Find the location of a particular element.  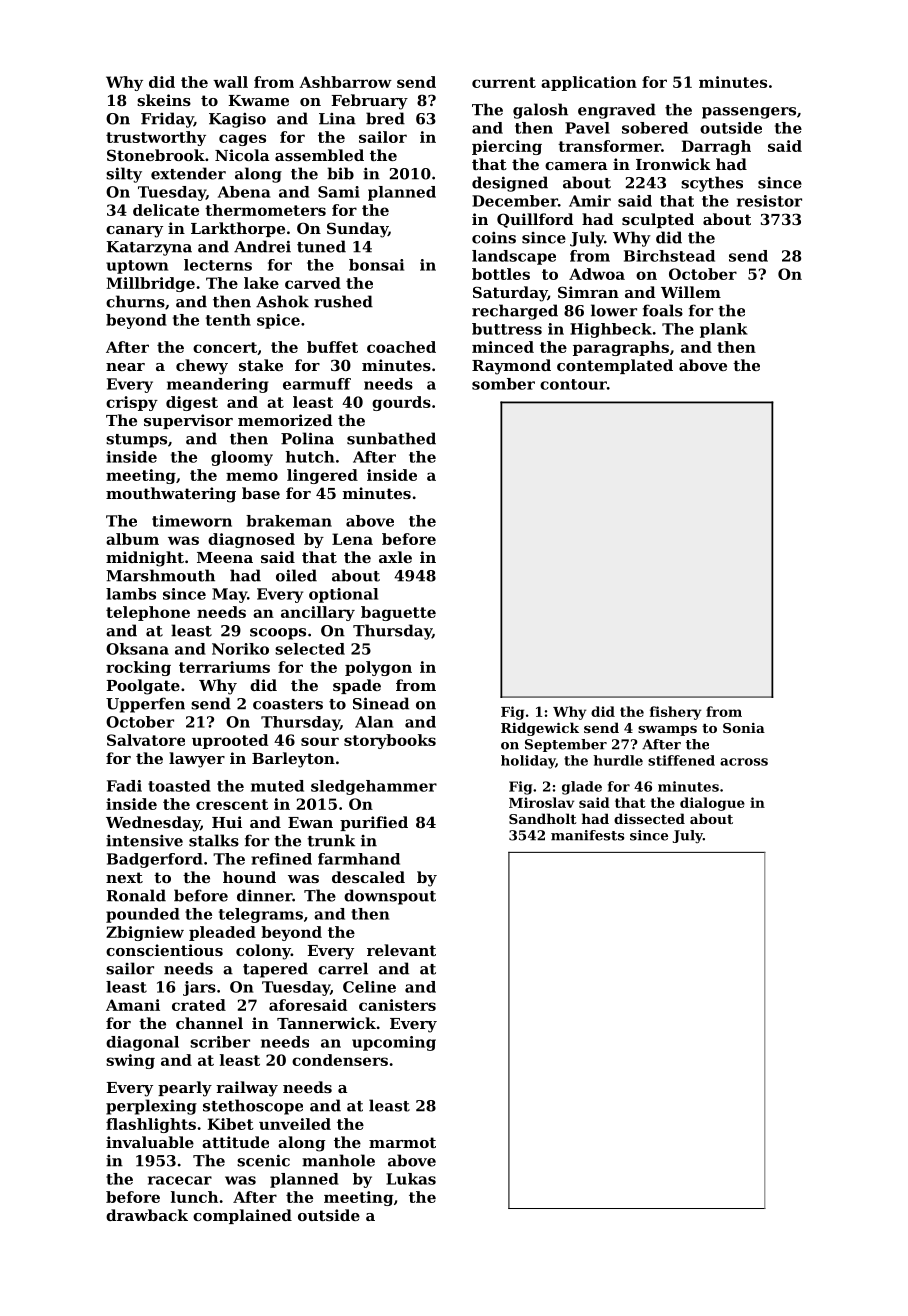

dialogue is located at coordinates (712, 804).
